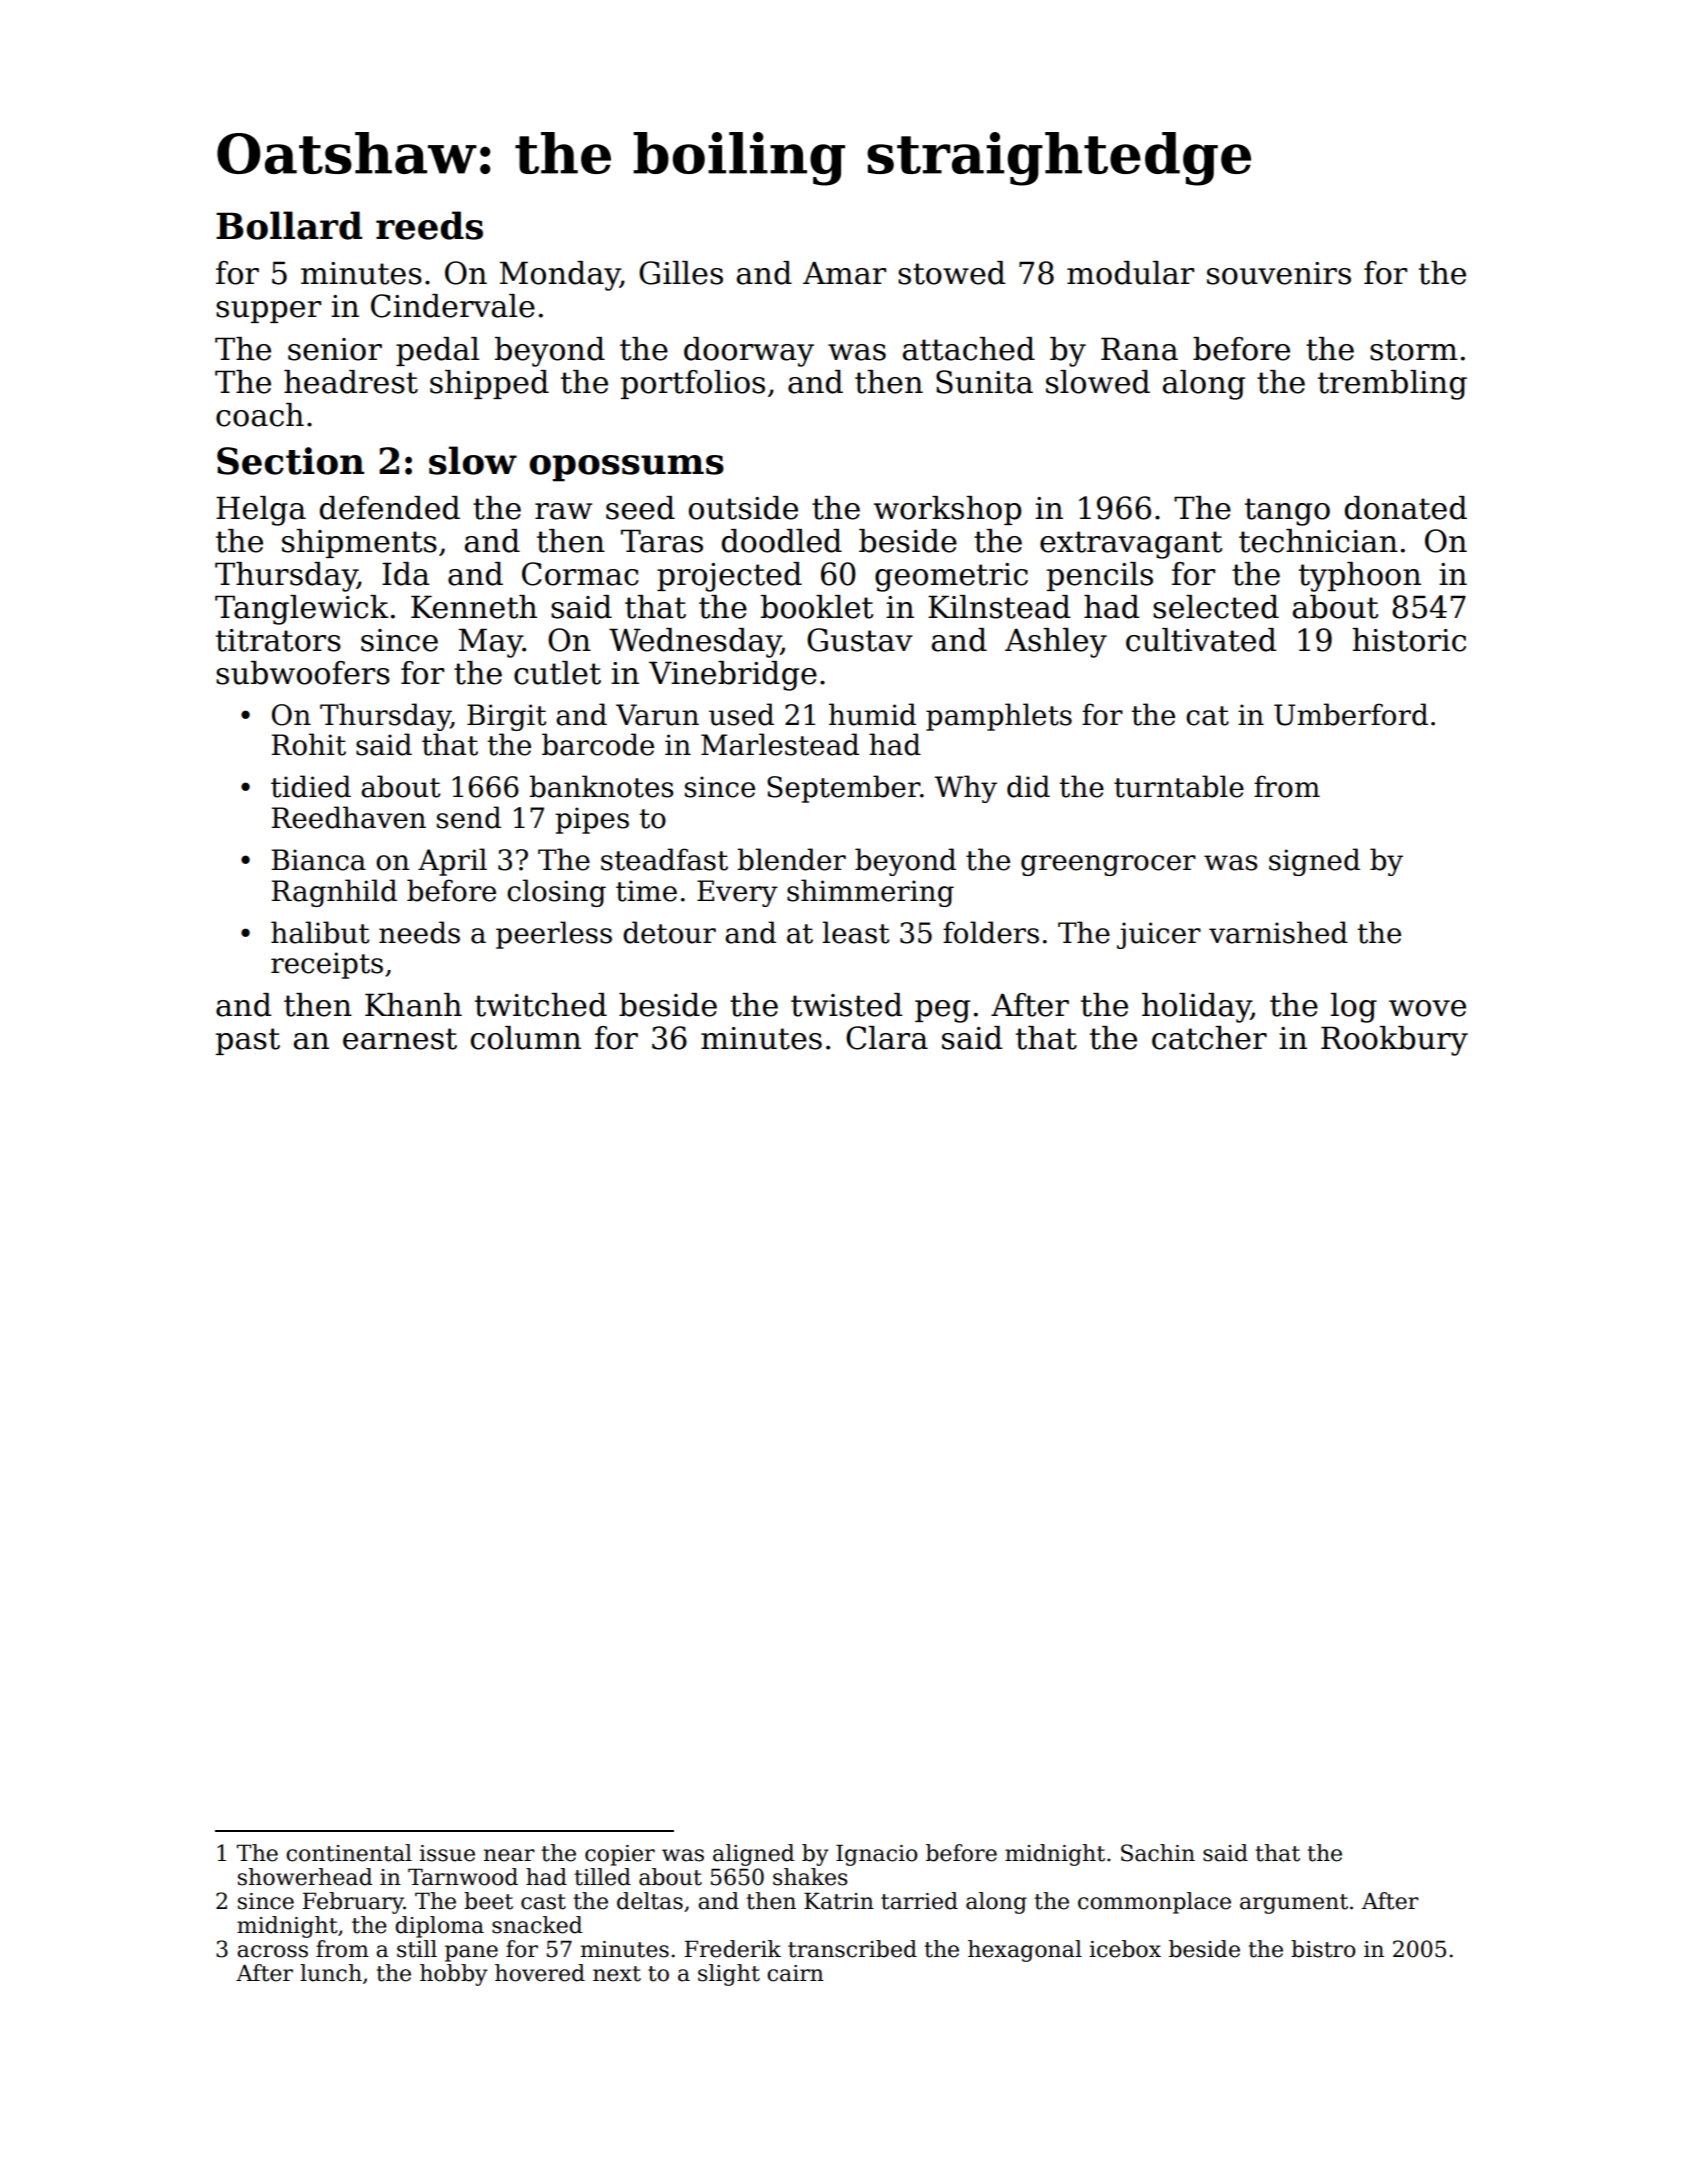 Image resolution: width=1683 pixels, height=2178 pixels. What do you see at coordinates (526, 1038) in the screenshot?
I see `column` at bounding box center [526, 1038].
